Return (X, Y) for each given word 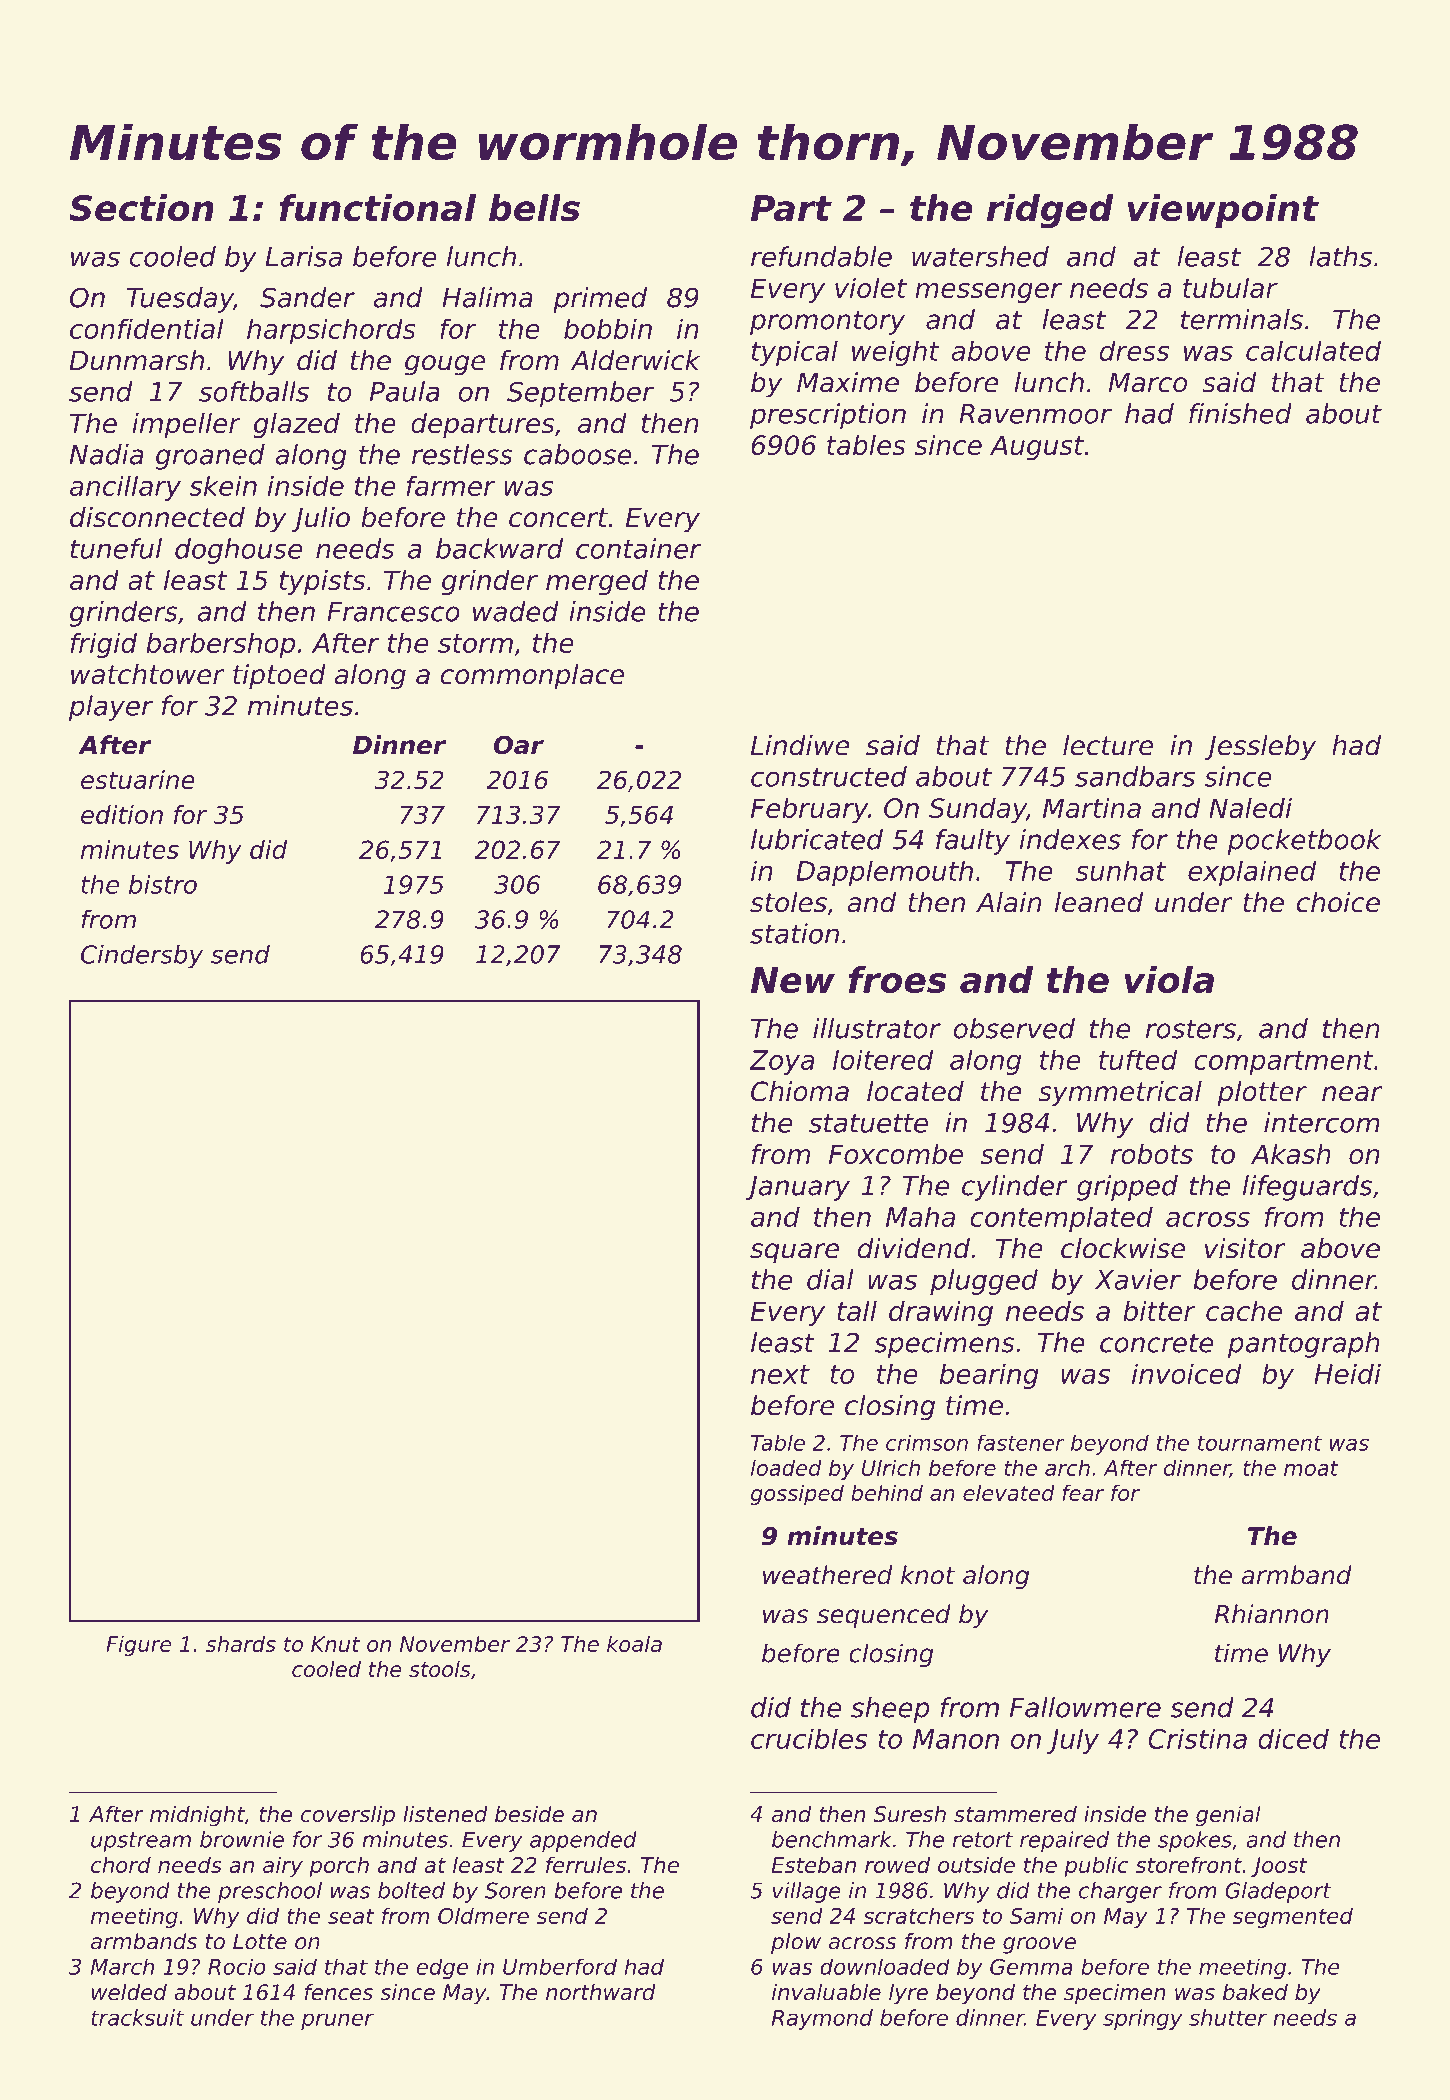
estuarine (138, 779)
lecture (1108, 745)
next (780, 1374)
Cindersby (142, 956)
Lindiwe (800, 745)
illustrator (877, 1028)
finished (1240, 413)
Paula (405, 391)
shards (241, 1644)
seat (351, 1916)
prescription (828, 416)
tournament (1260, 1443)
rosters (1191, 1029)
